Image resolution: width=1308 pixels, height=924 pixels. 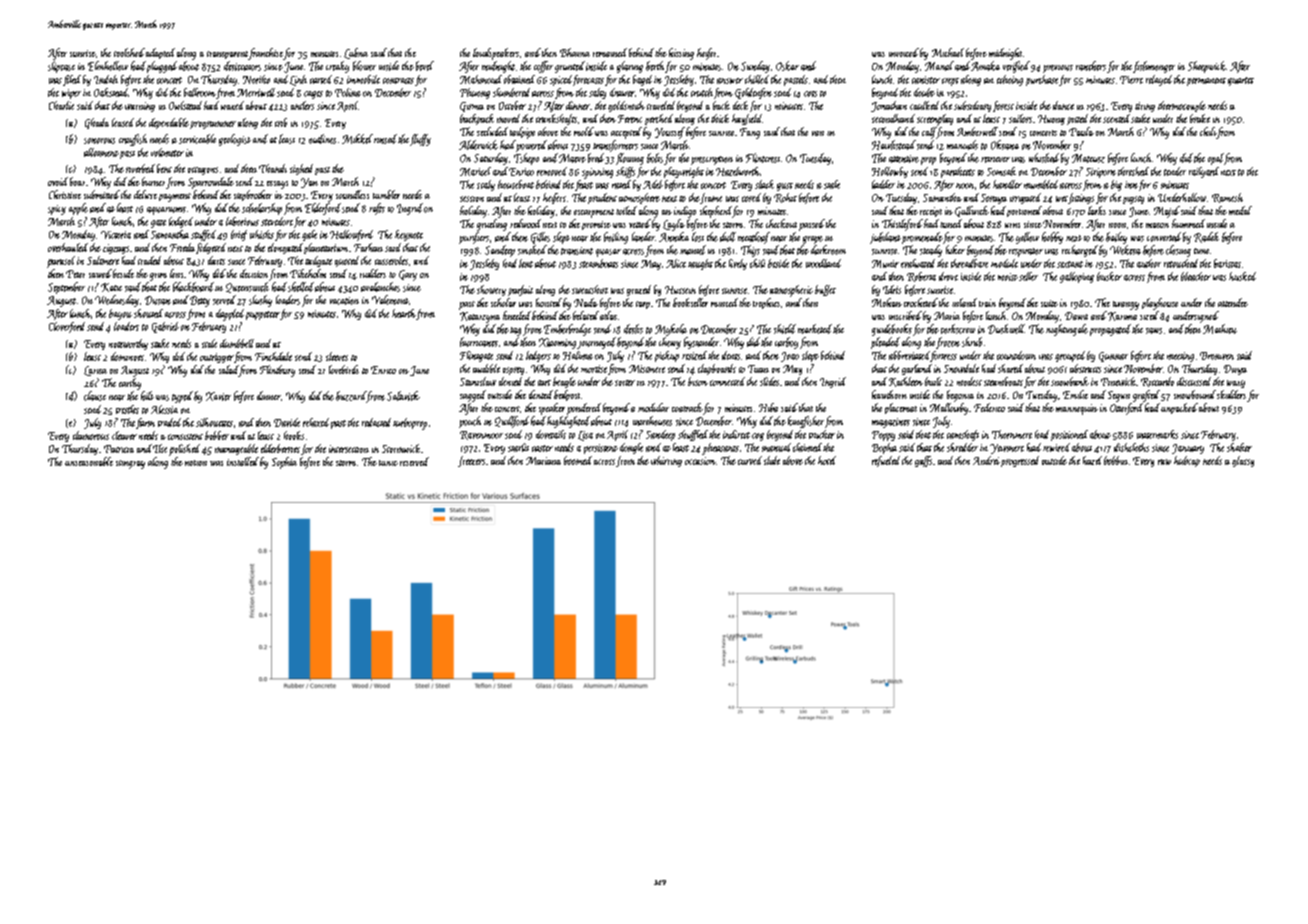 I want to click on glaring, so click(x=630, y=67).
